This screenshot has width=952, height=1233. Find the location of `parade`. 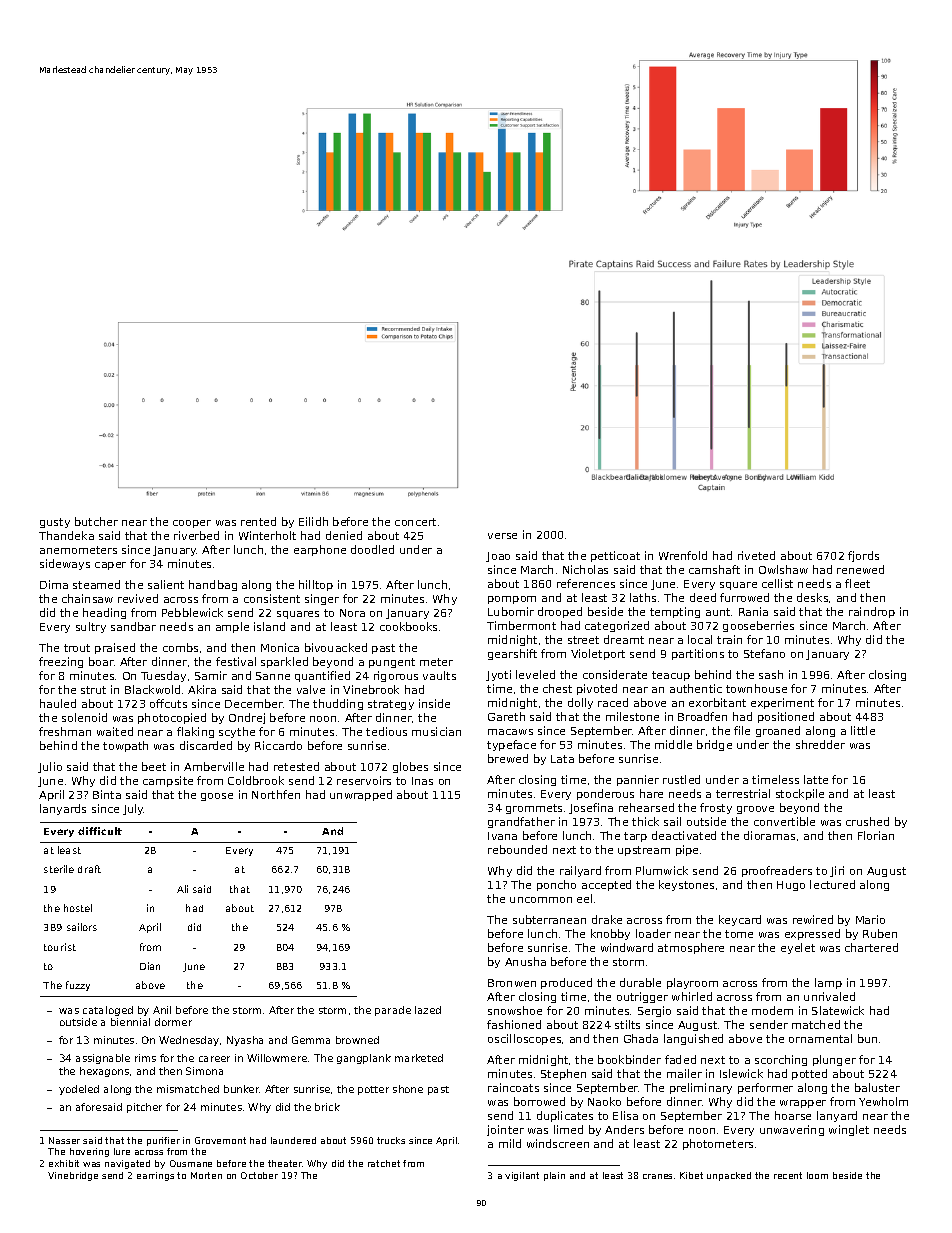

parade is located at coordinates (393, 1011).
